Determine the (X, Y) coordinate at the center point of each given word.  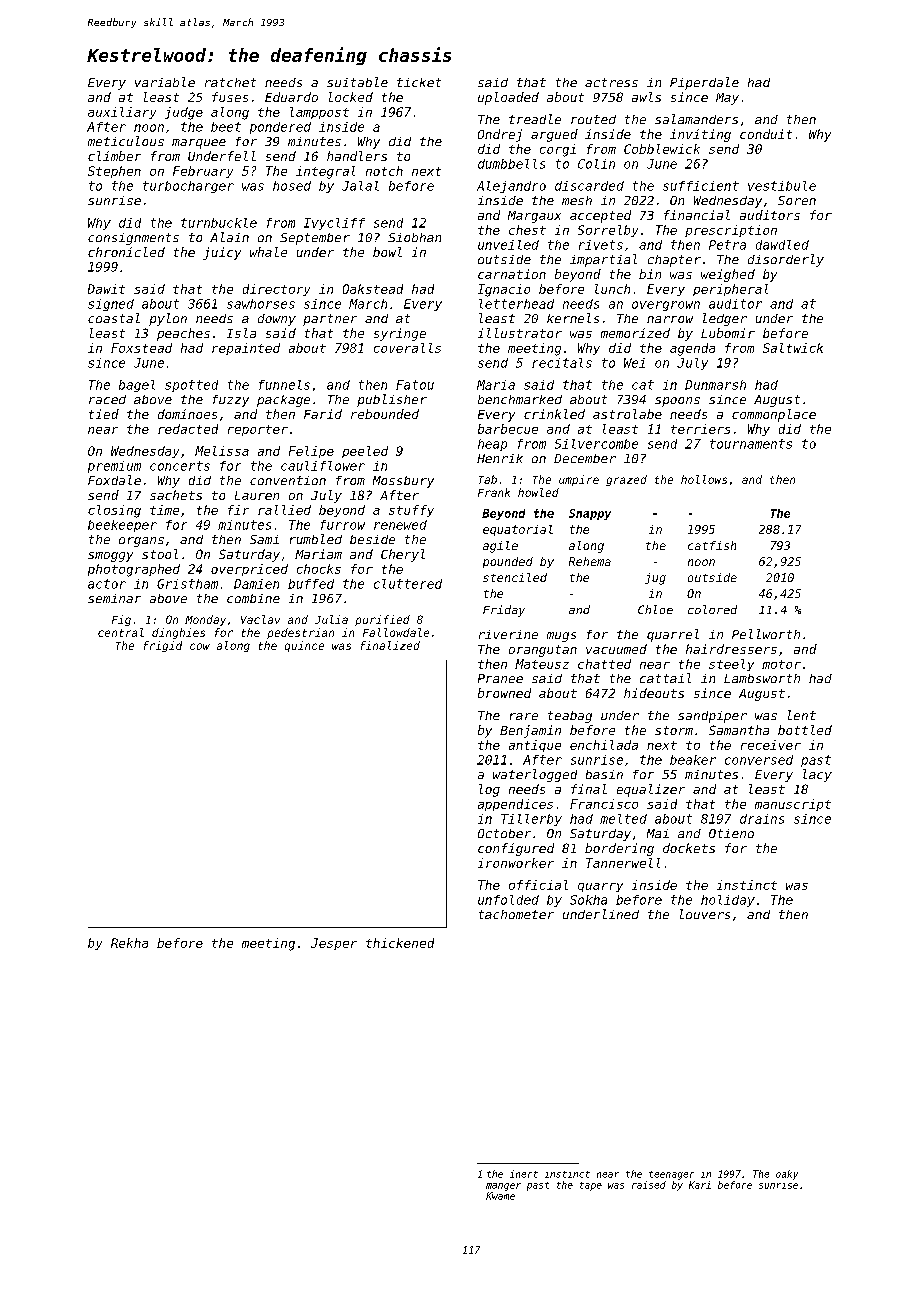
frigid (163, 646)
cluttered (408, 584)
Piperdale (704, 83)
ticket (419, 82)
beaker (693, 760)
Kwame (500, 1196)
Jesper (334, 944)
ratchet (230, 82)
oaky (787, 1175)
